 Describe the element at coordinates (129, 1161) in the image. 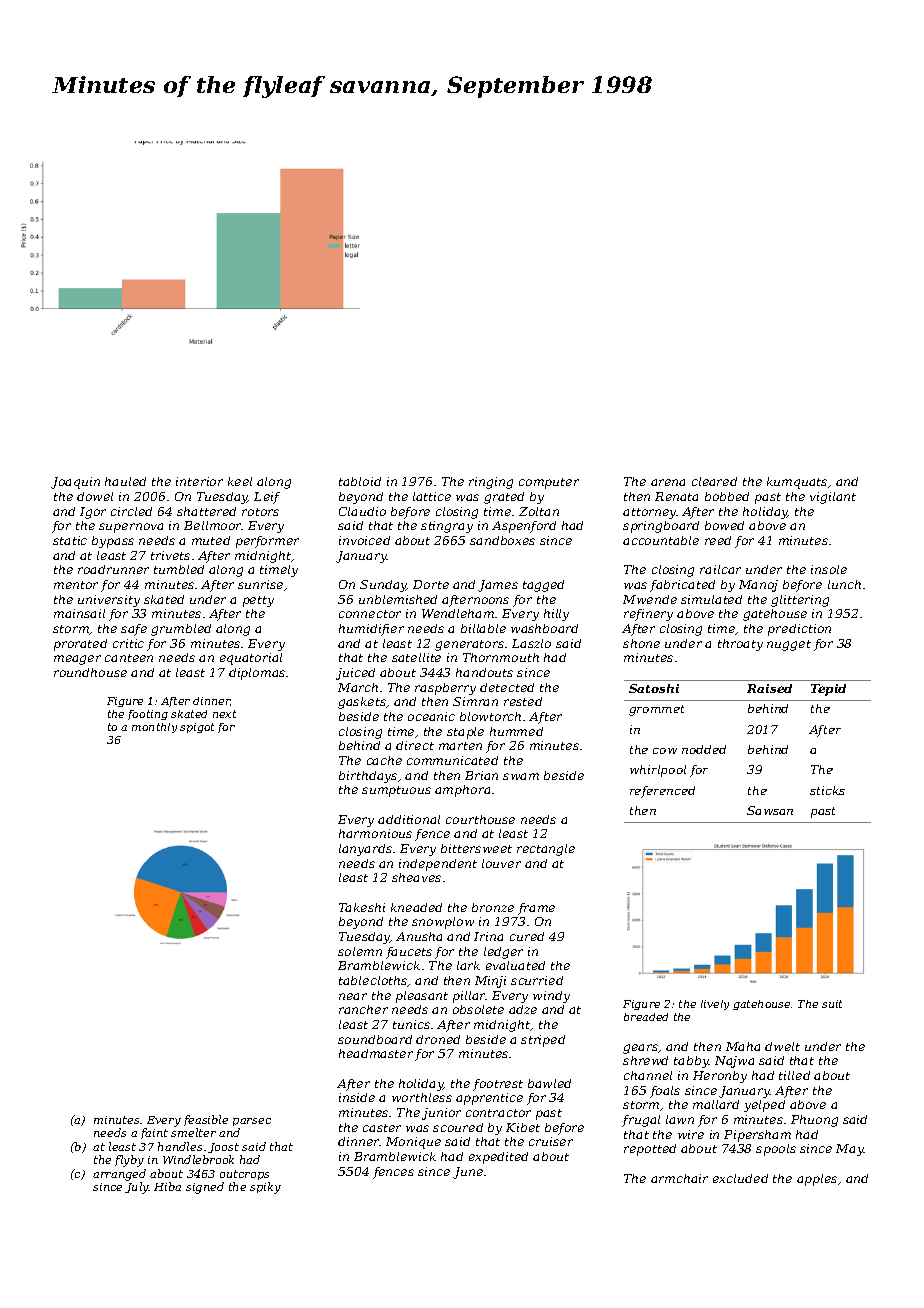

I see `flyby` at that location.
